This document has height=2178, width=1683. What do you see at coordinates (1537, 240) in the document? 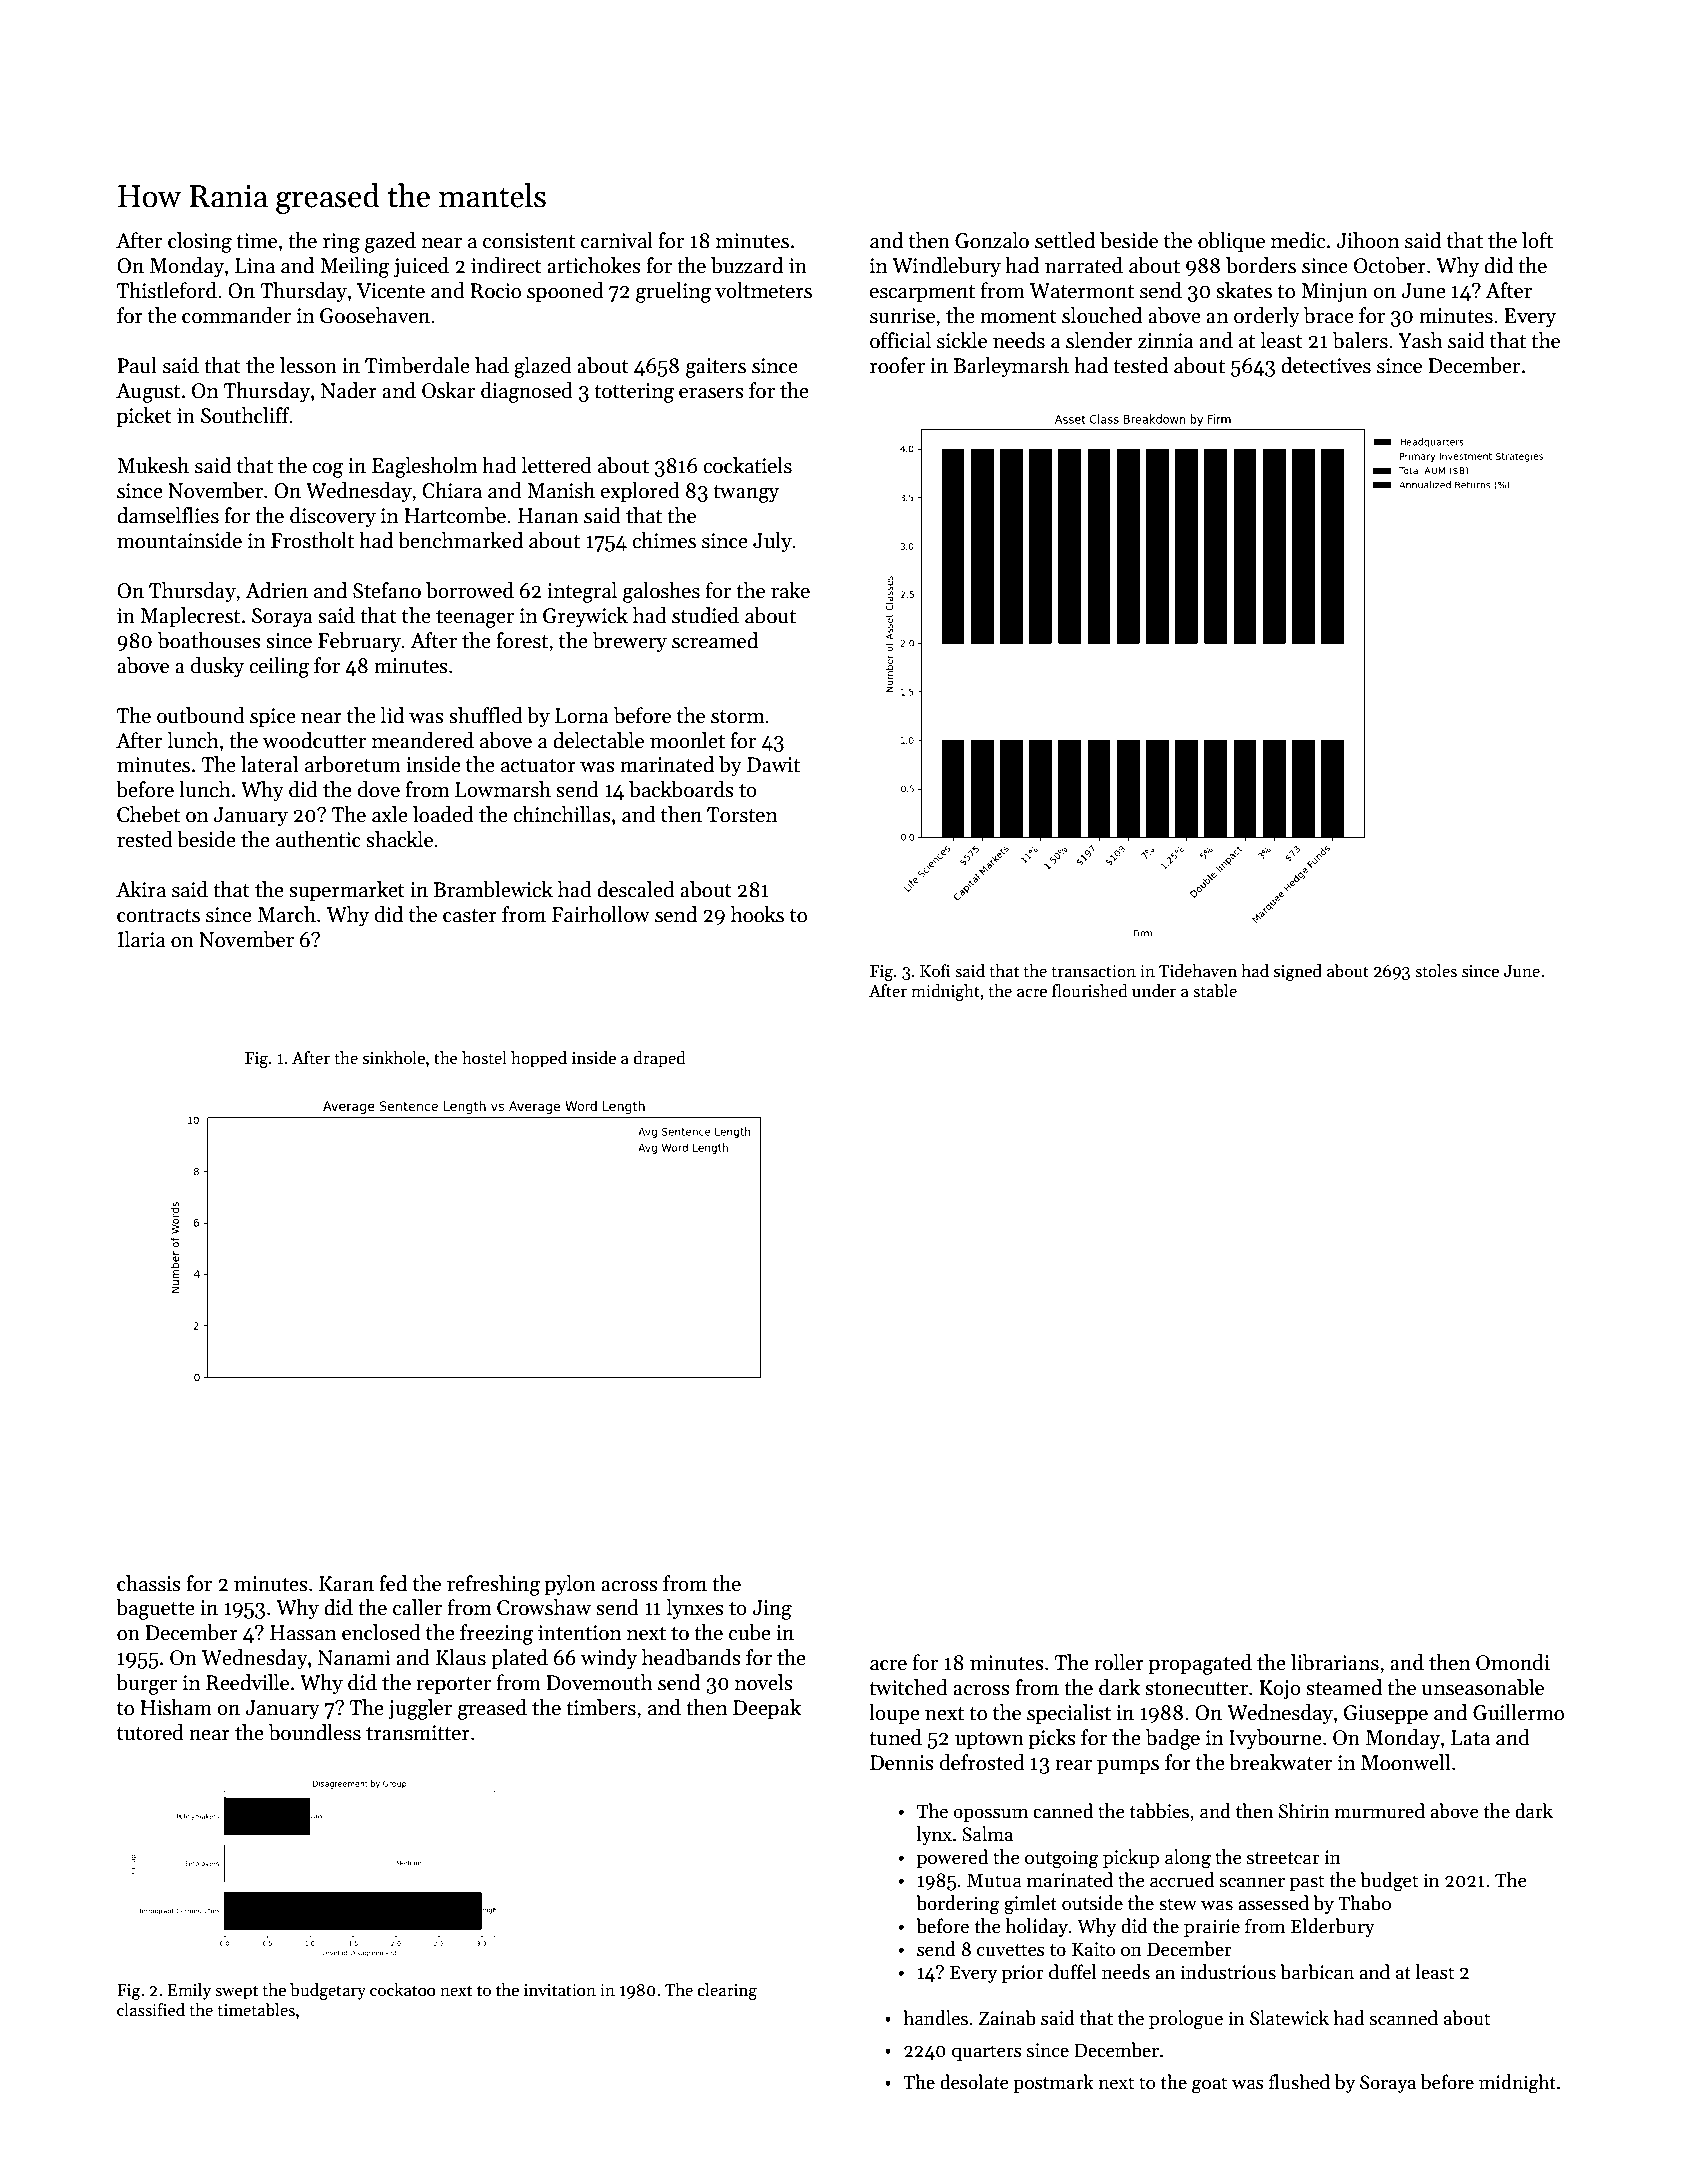
I see `loft` at bounding box center [1537, 240].
